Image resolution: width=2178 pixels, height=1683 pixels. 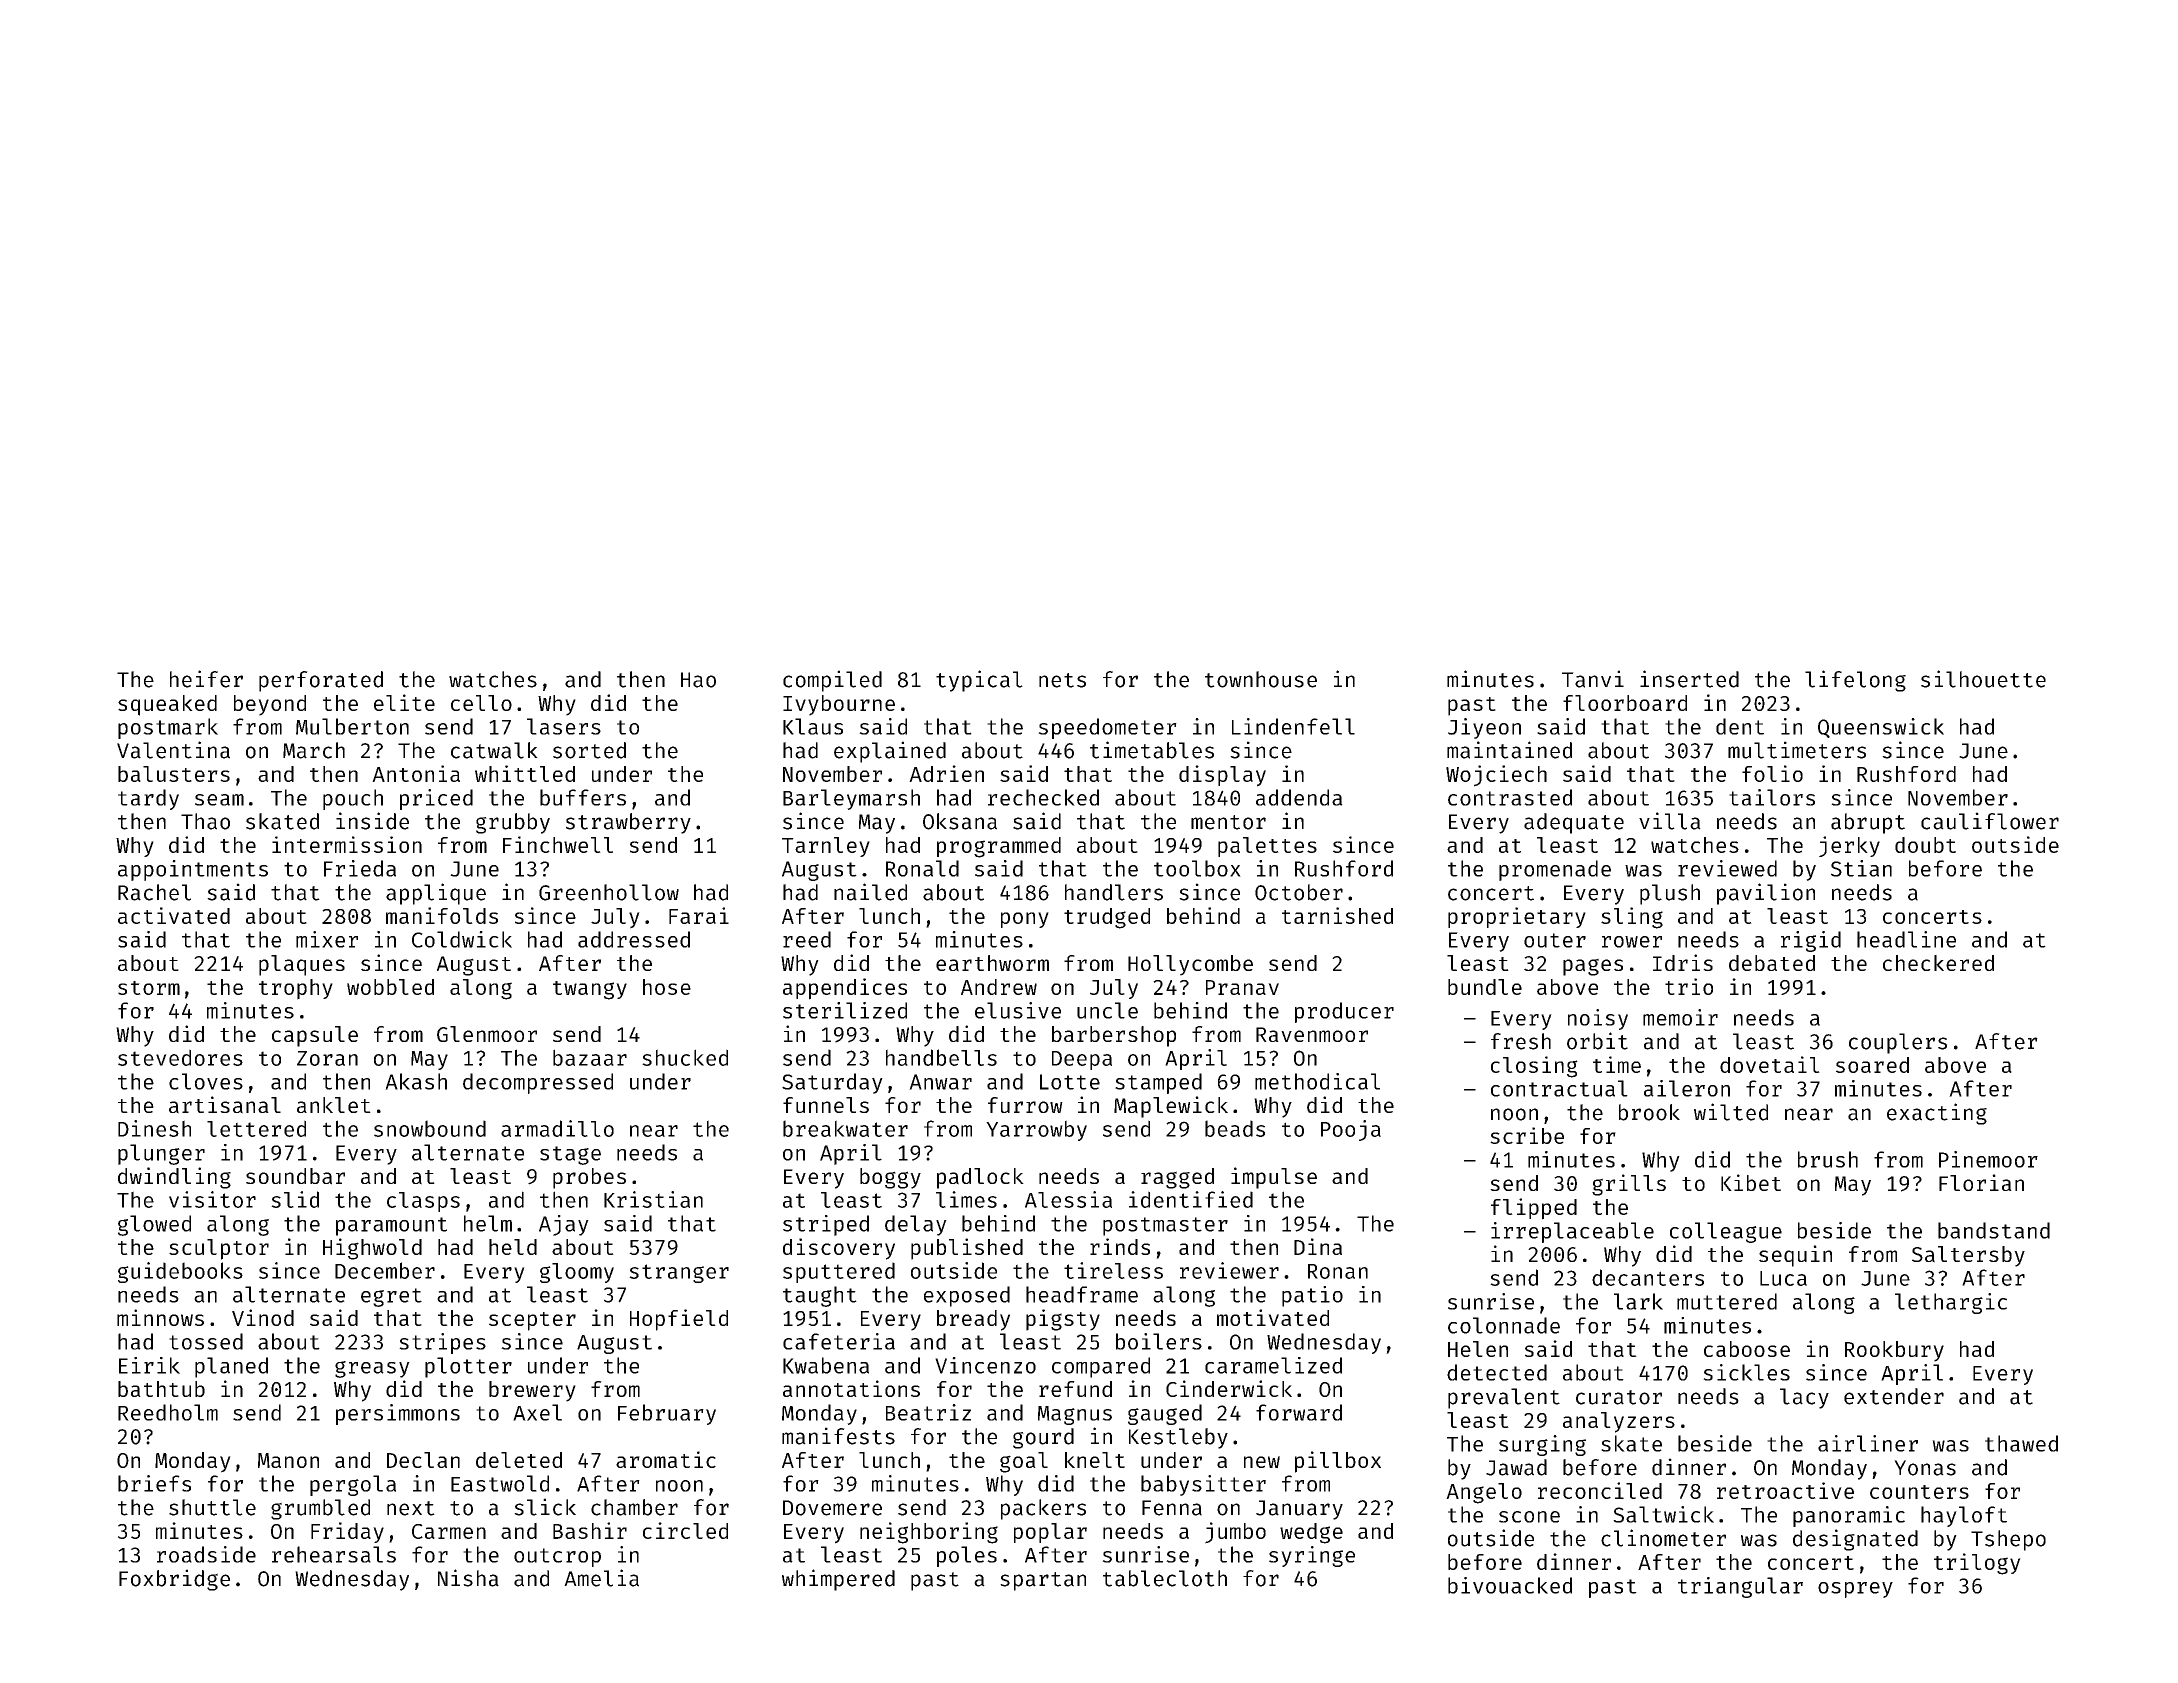 I want to click on bivouacked, so click(x=1510, y=1585).
